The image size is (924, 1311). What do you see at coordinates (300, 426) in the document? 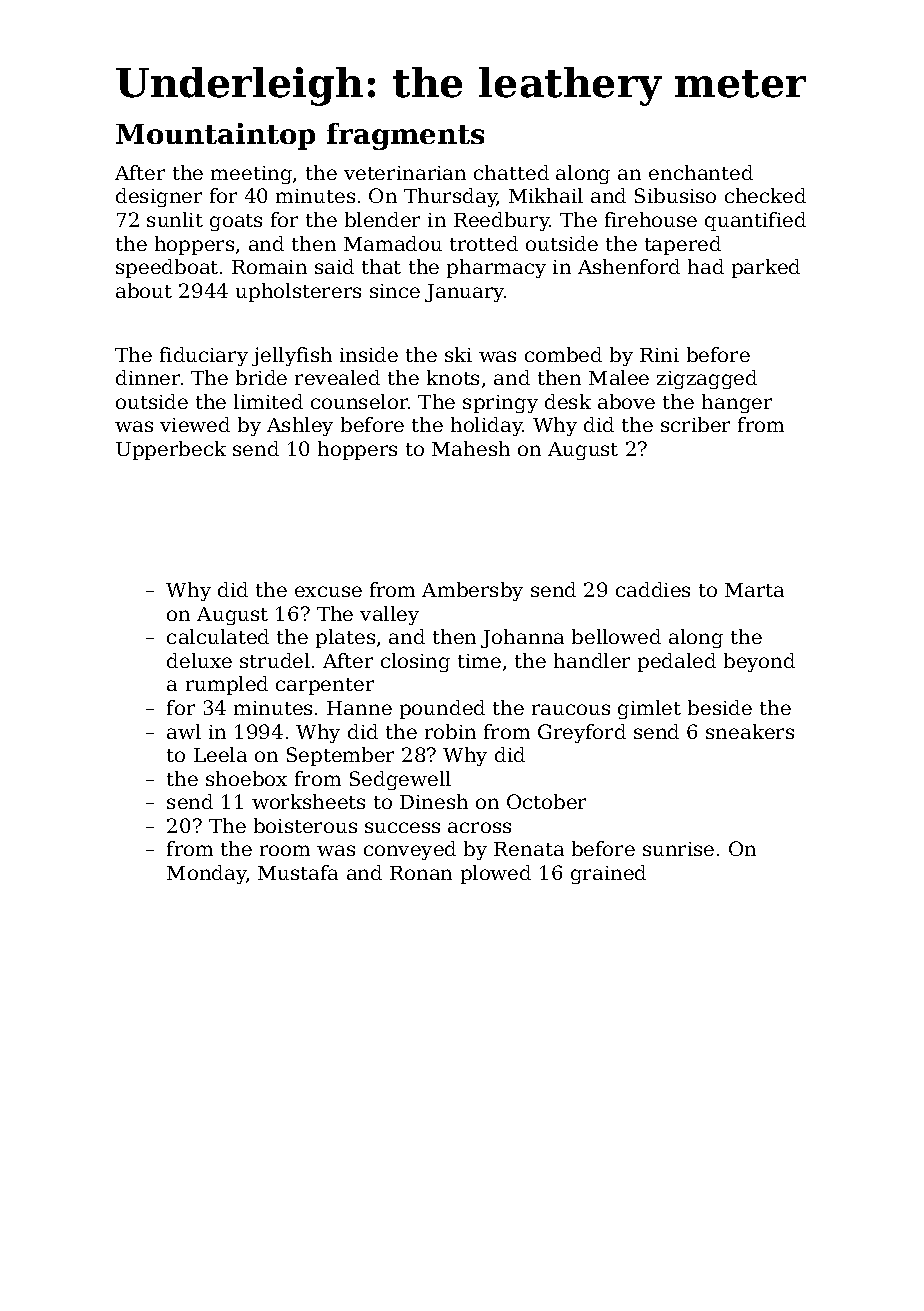
I see `Ashley` at bounding box center [300, 426].
